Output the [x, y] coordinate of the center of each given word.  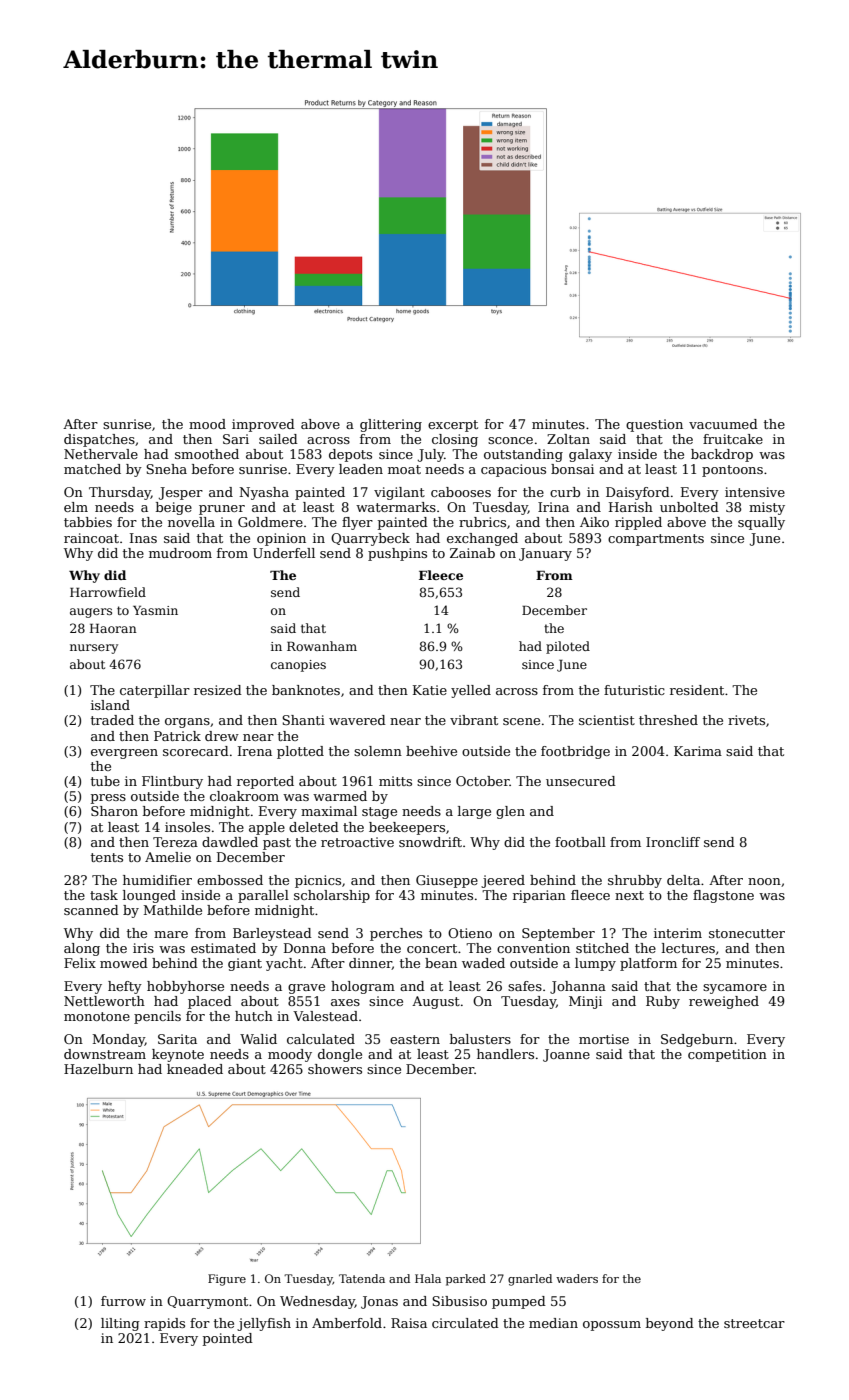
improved [263, 425]
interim [678, 933]
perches [396, 934]
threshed [668, 720]
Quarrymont [207, 1302]
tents [107, 857]
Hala [428, 1278]
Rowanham [322, 646]
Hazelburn [98, 1069]
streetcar [754, 1323]
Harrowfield [108, 592]
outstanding [523, 455]
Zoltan [568, 439]
